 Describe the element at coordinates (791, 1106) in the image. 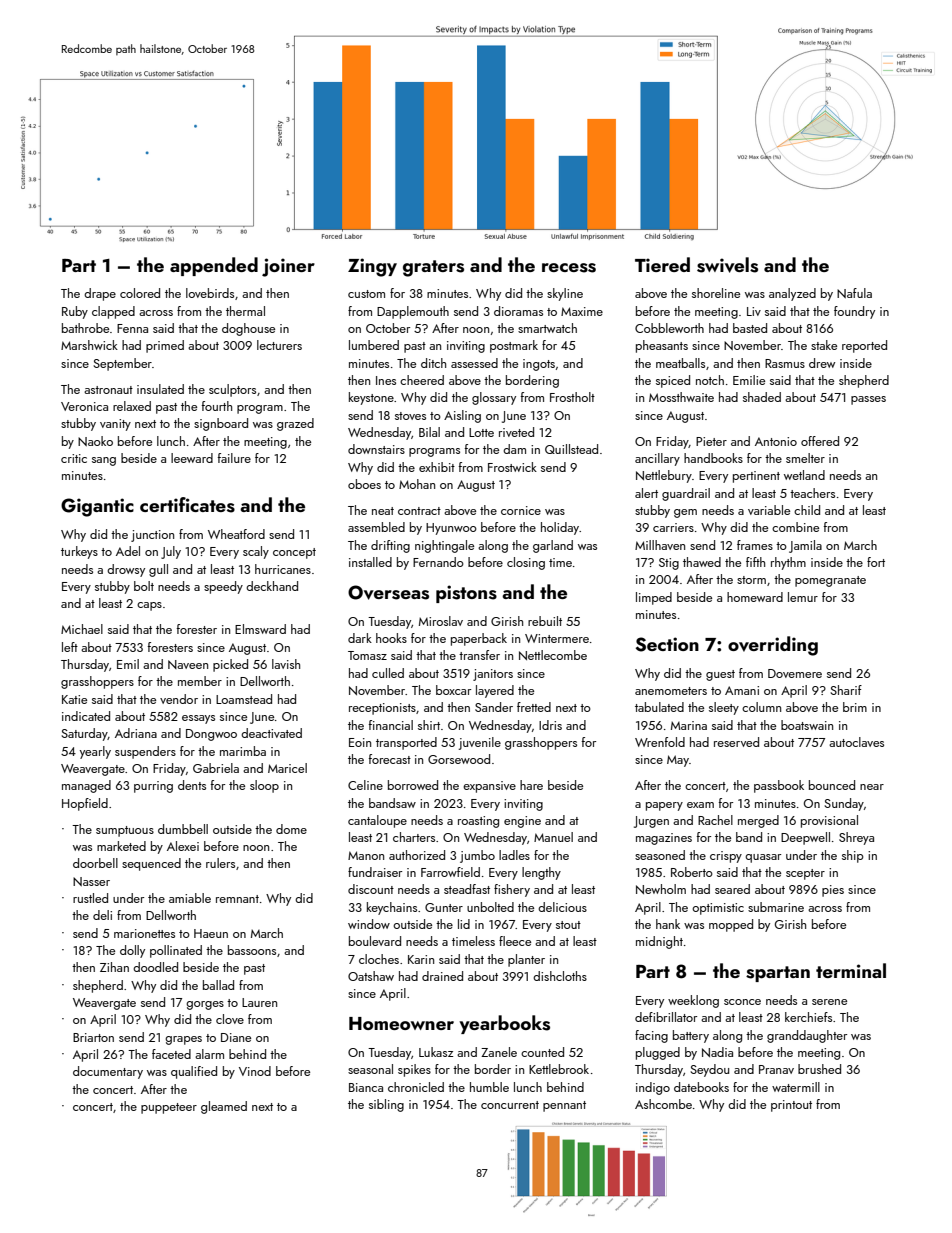

I see `printout` at that location.
